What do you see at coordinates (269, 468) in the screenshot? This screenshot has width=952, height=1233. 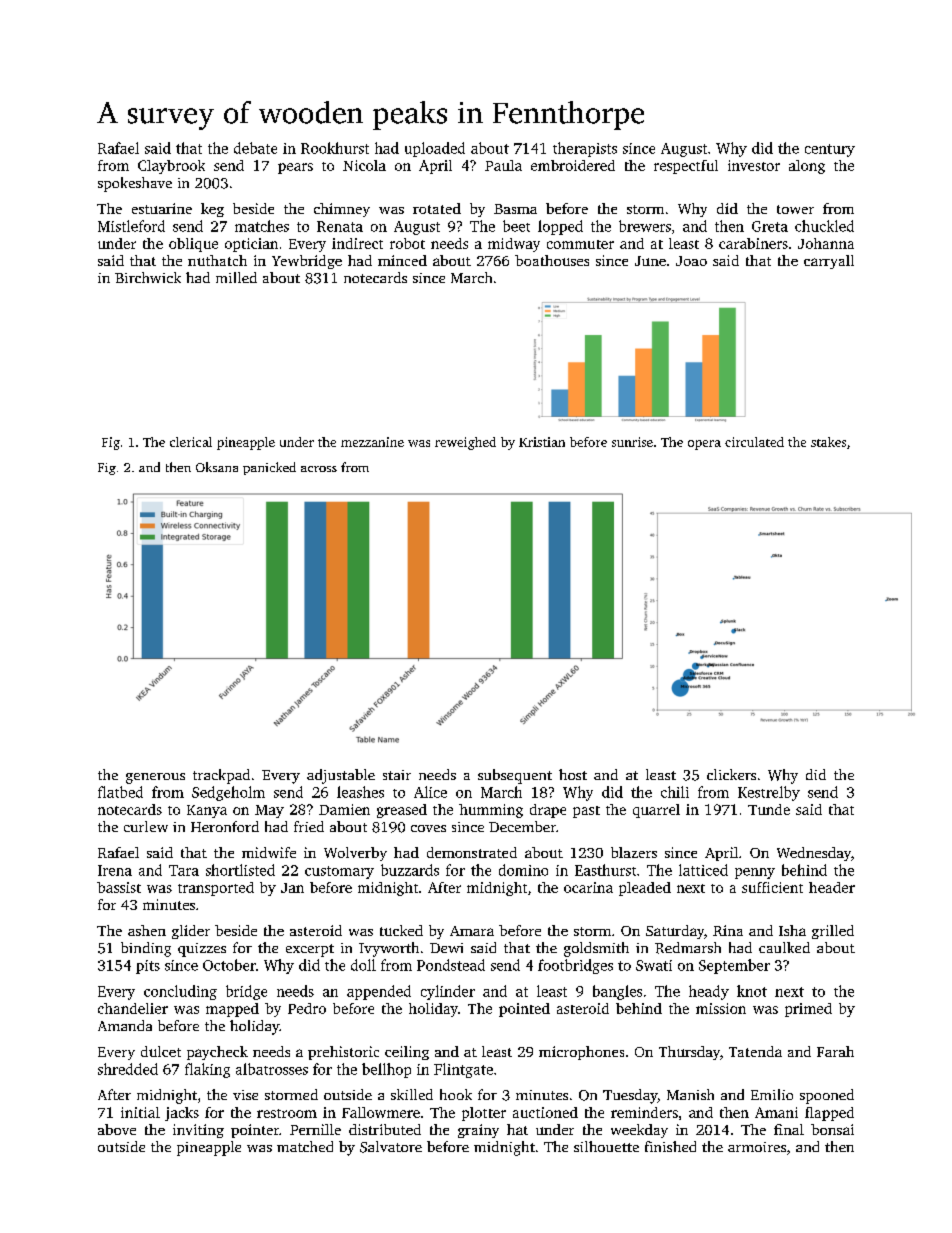 I see `panicked` at bounding box center [269, 468].
